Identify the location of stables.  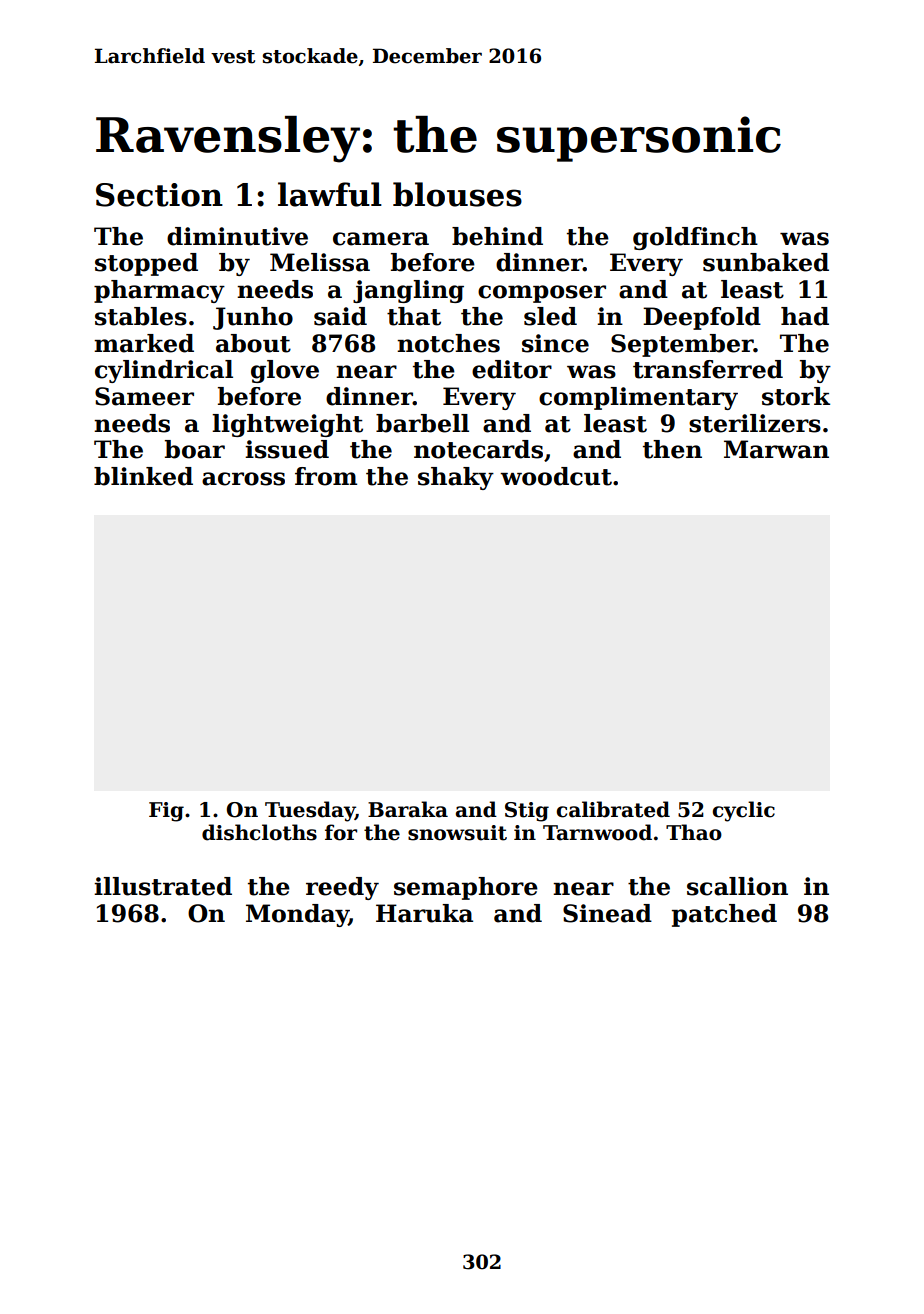
(141, 316).
